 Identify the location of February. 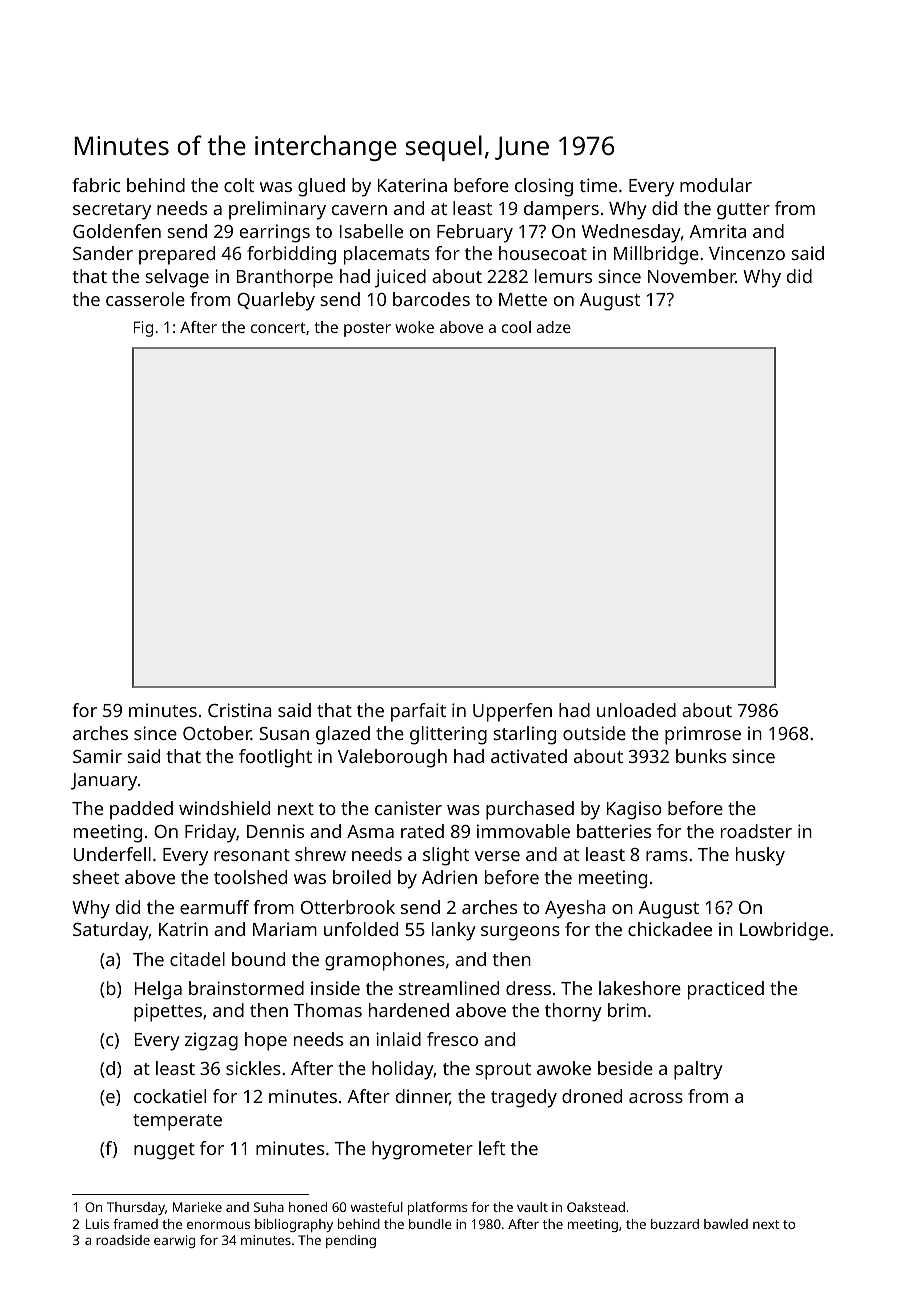
(475, 233).
